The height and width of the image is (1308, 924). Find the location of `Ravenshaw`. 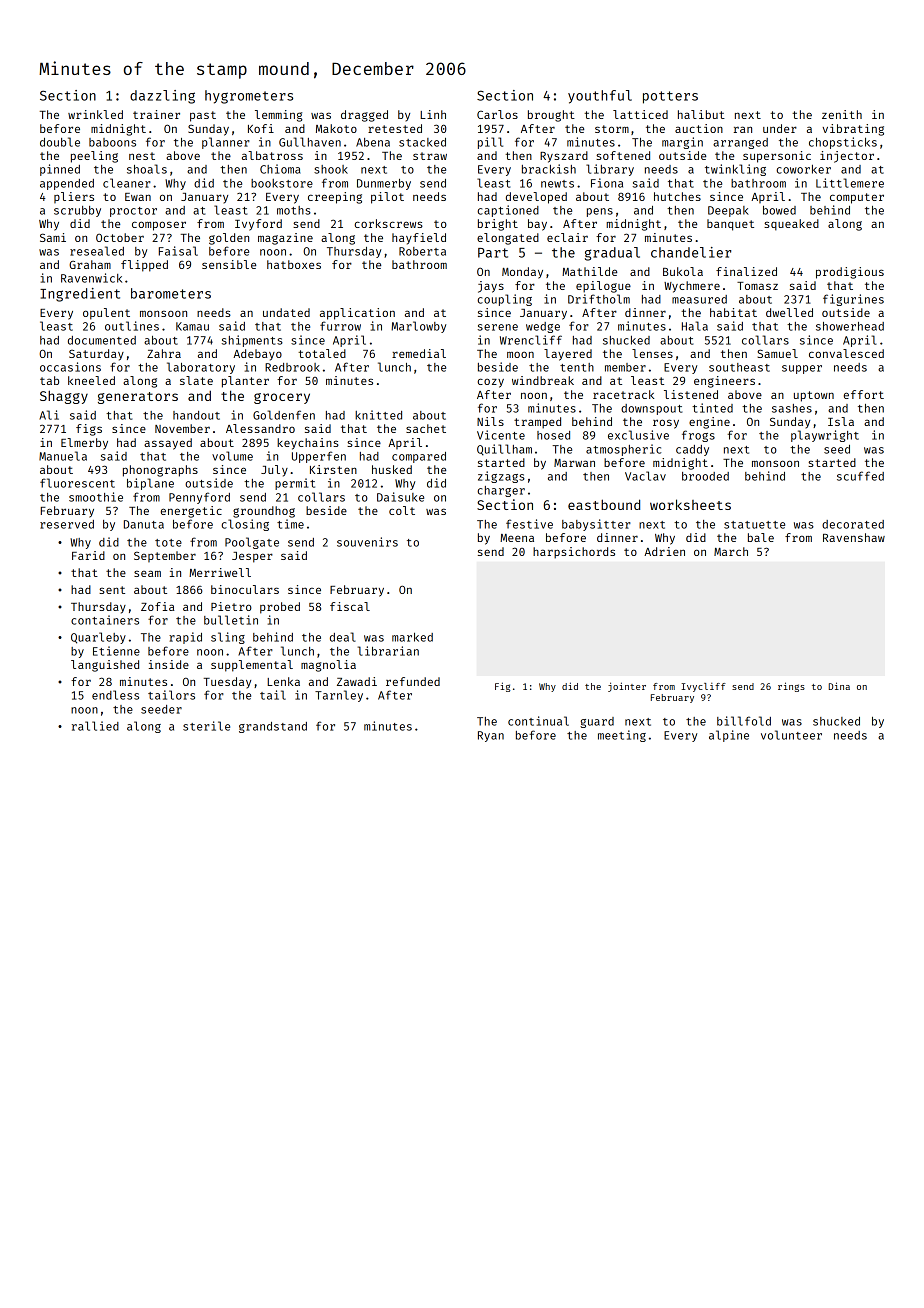

Ravenshaw is located at coordinates (854, 537).
